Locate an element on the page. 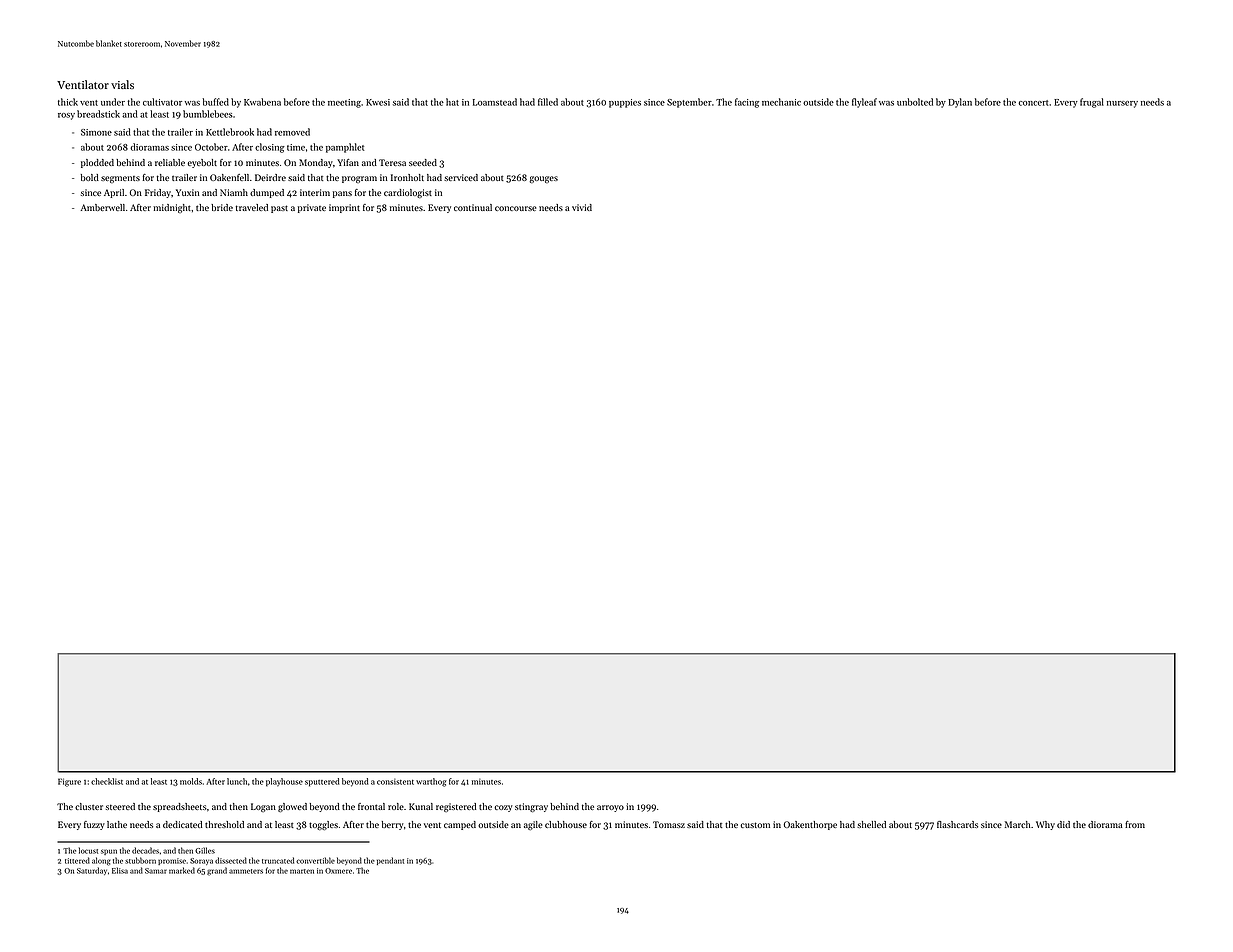 The image size is (1233, 952). continual is located at coordinates (473, 207).
